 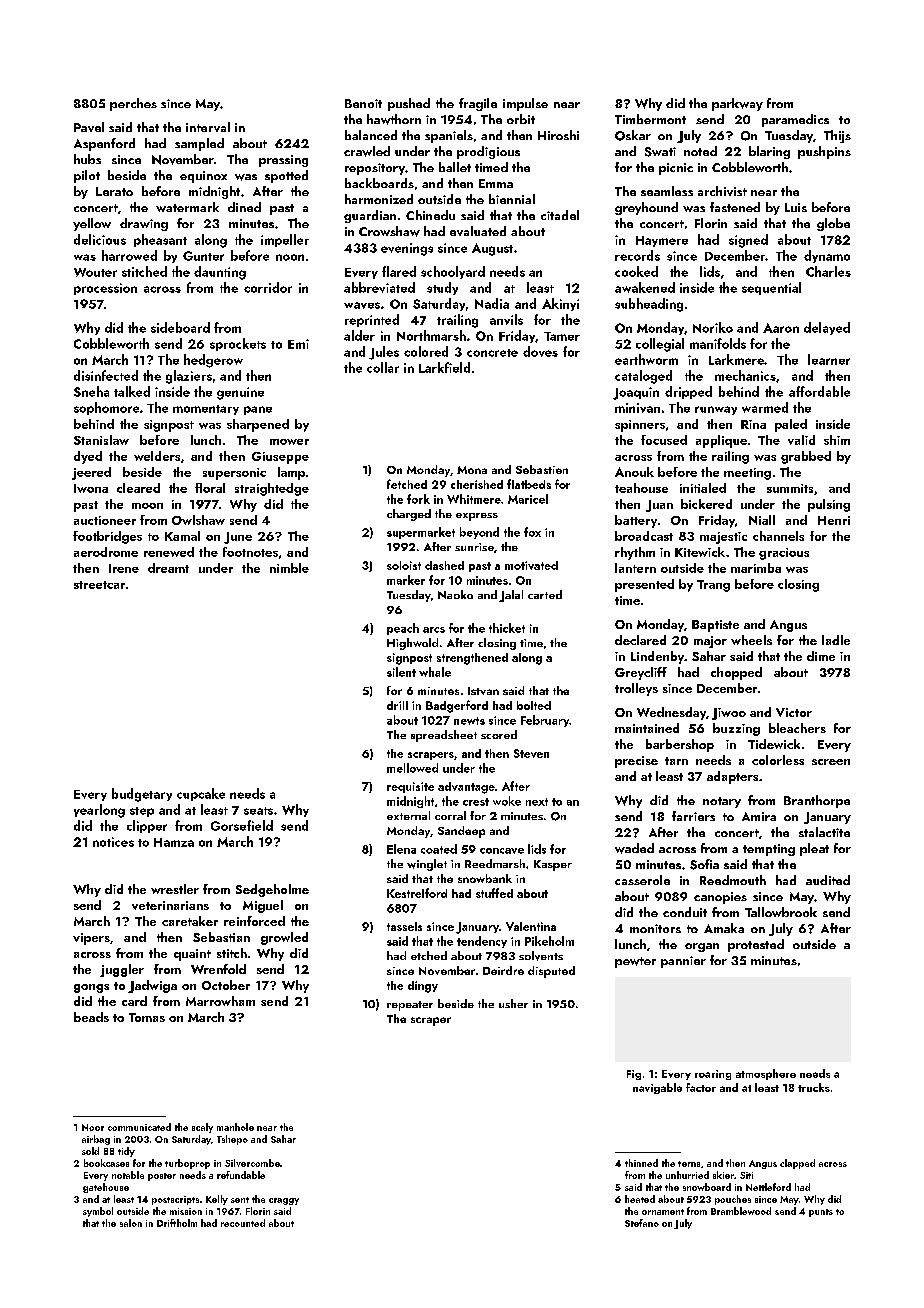 I want to click on pushed, so click(x=409, y=104).
